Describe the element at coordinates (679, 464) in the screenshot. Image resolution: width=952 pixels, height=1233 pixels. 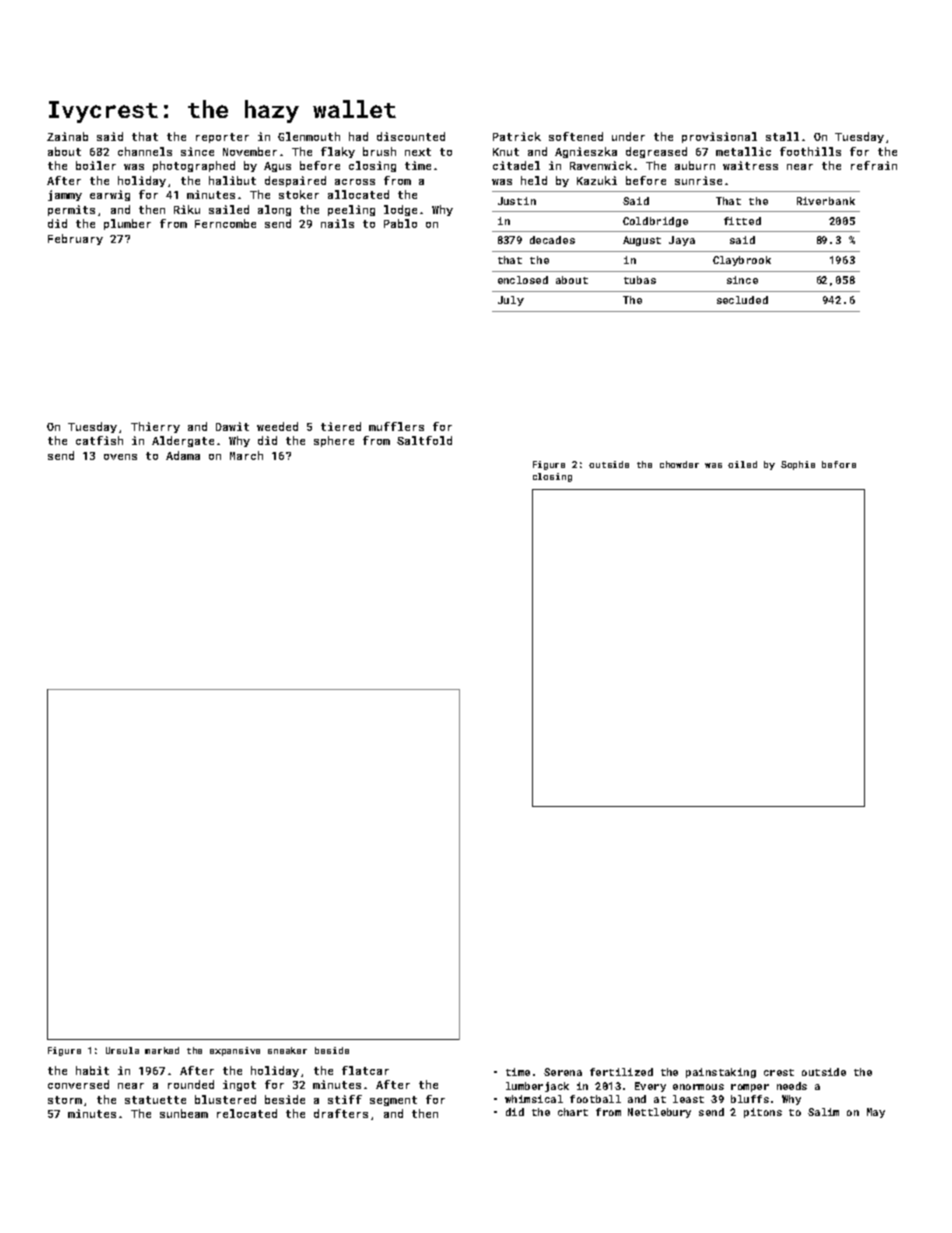
I see `chowder` at that location.
